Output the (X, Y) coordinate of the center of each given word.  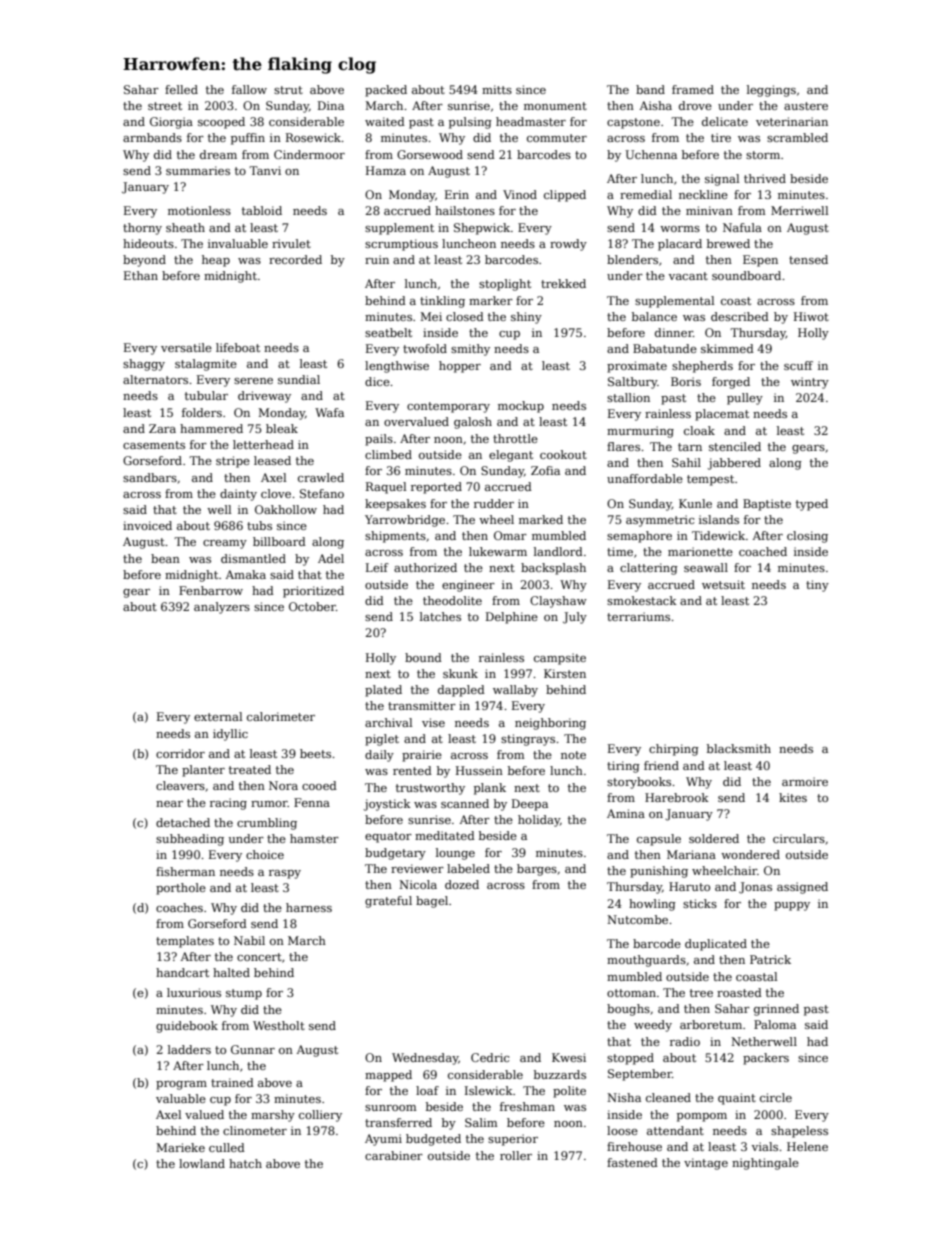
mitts (497, 89)
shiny (526, 318)
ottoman (631, 993)
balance (654, 316)
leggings (771, 91)
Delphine (512, 618)
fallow (249, 89)
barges (537, 870)
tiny (817, 586)
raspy (285, 874)
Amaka (245, 574)
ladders (189, 1049)
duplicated (716, 945)
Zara (162, 428)
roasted (739, 992)
